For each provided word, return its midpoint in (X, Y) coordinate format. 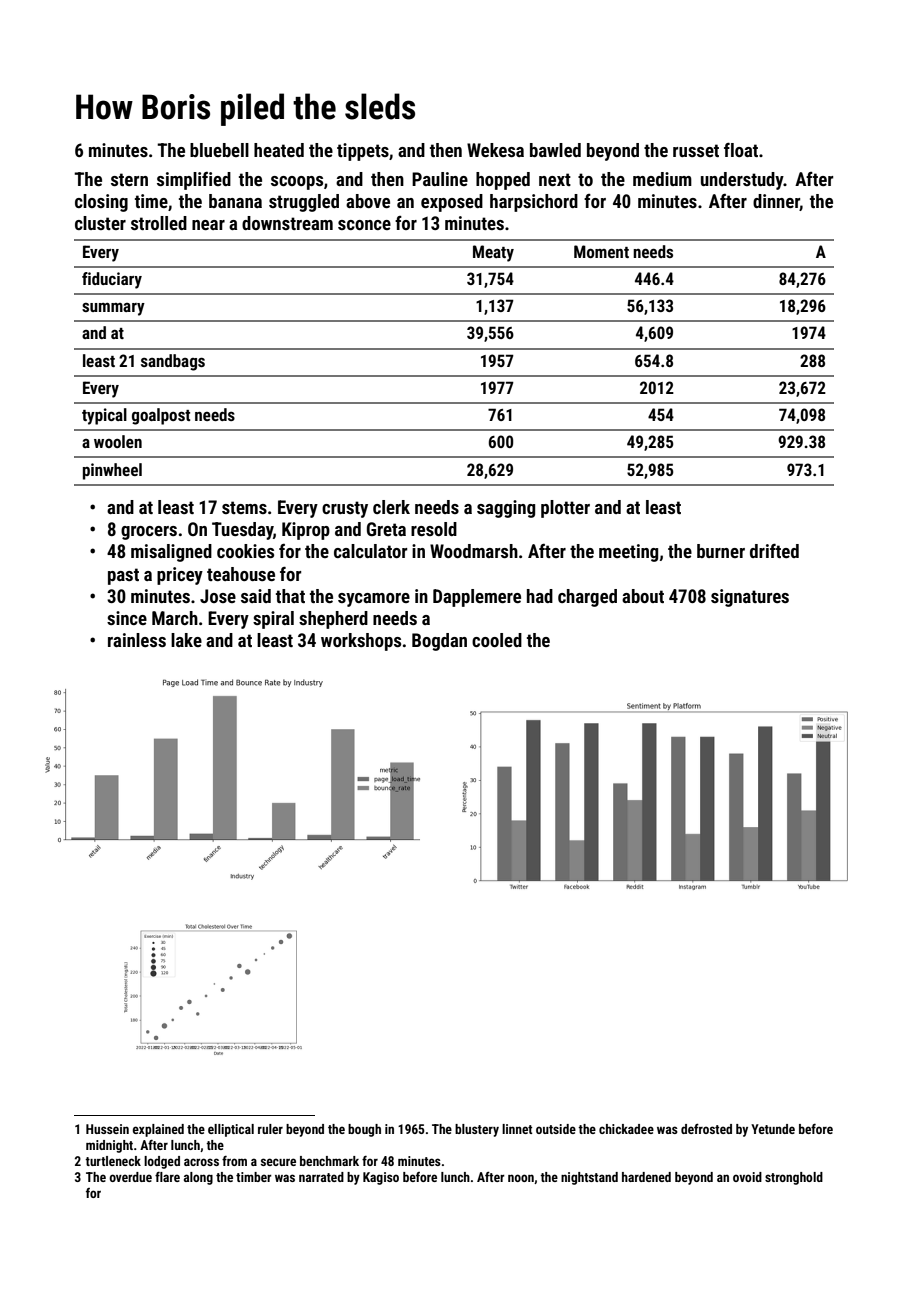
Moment (601, 251)
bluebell (219, 150)
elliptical (231, 1130)
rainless (137, 640)
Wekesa (495, 150)
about (643, 596)
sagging (506, 509)
